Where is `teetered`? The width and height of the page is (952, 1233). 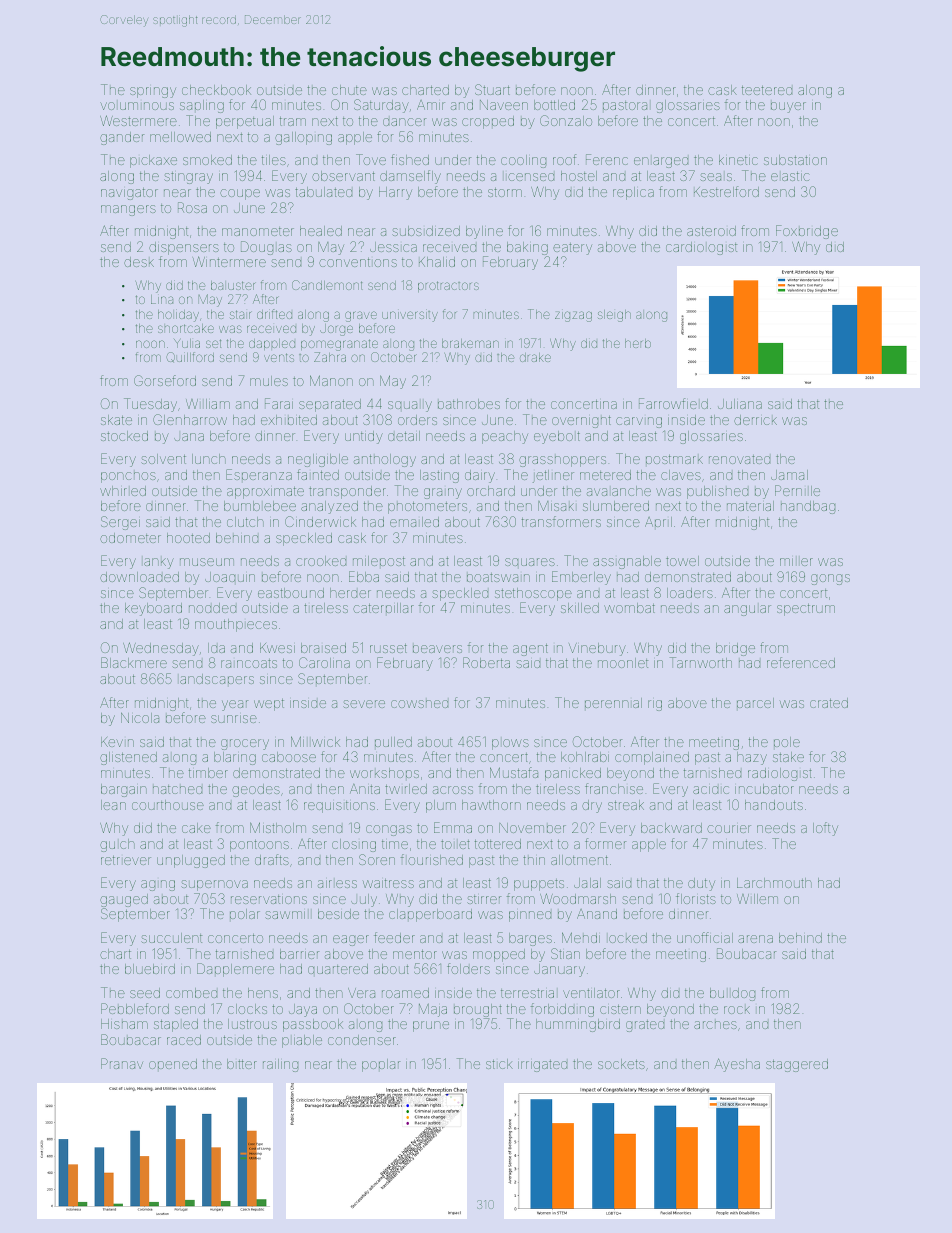 teetered is located at coordinates (767, 90).
